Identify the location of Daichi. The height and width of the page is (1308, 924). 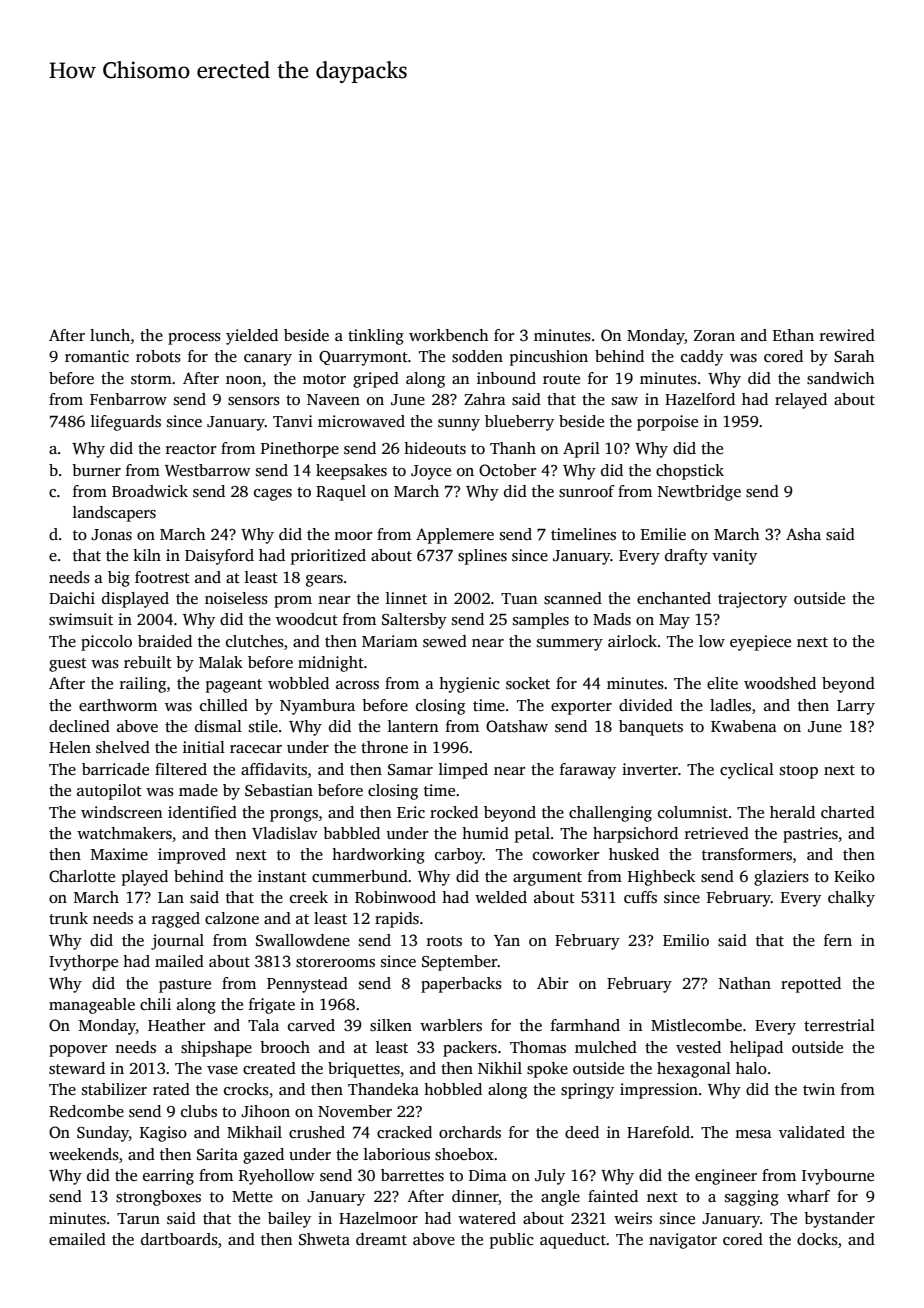
(72, 598).
